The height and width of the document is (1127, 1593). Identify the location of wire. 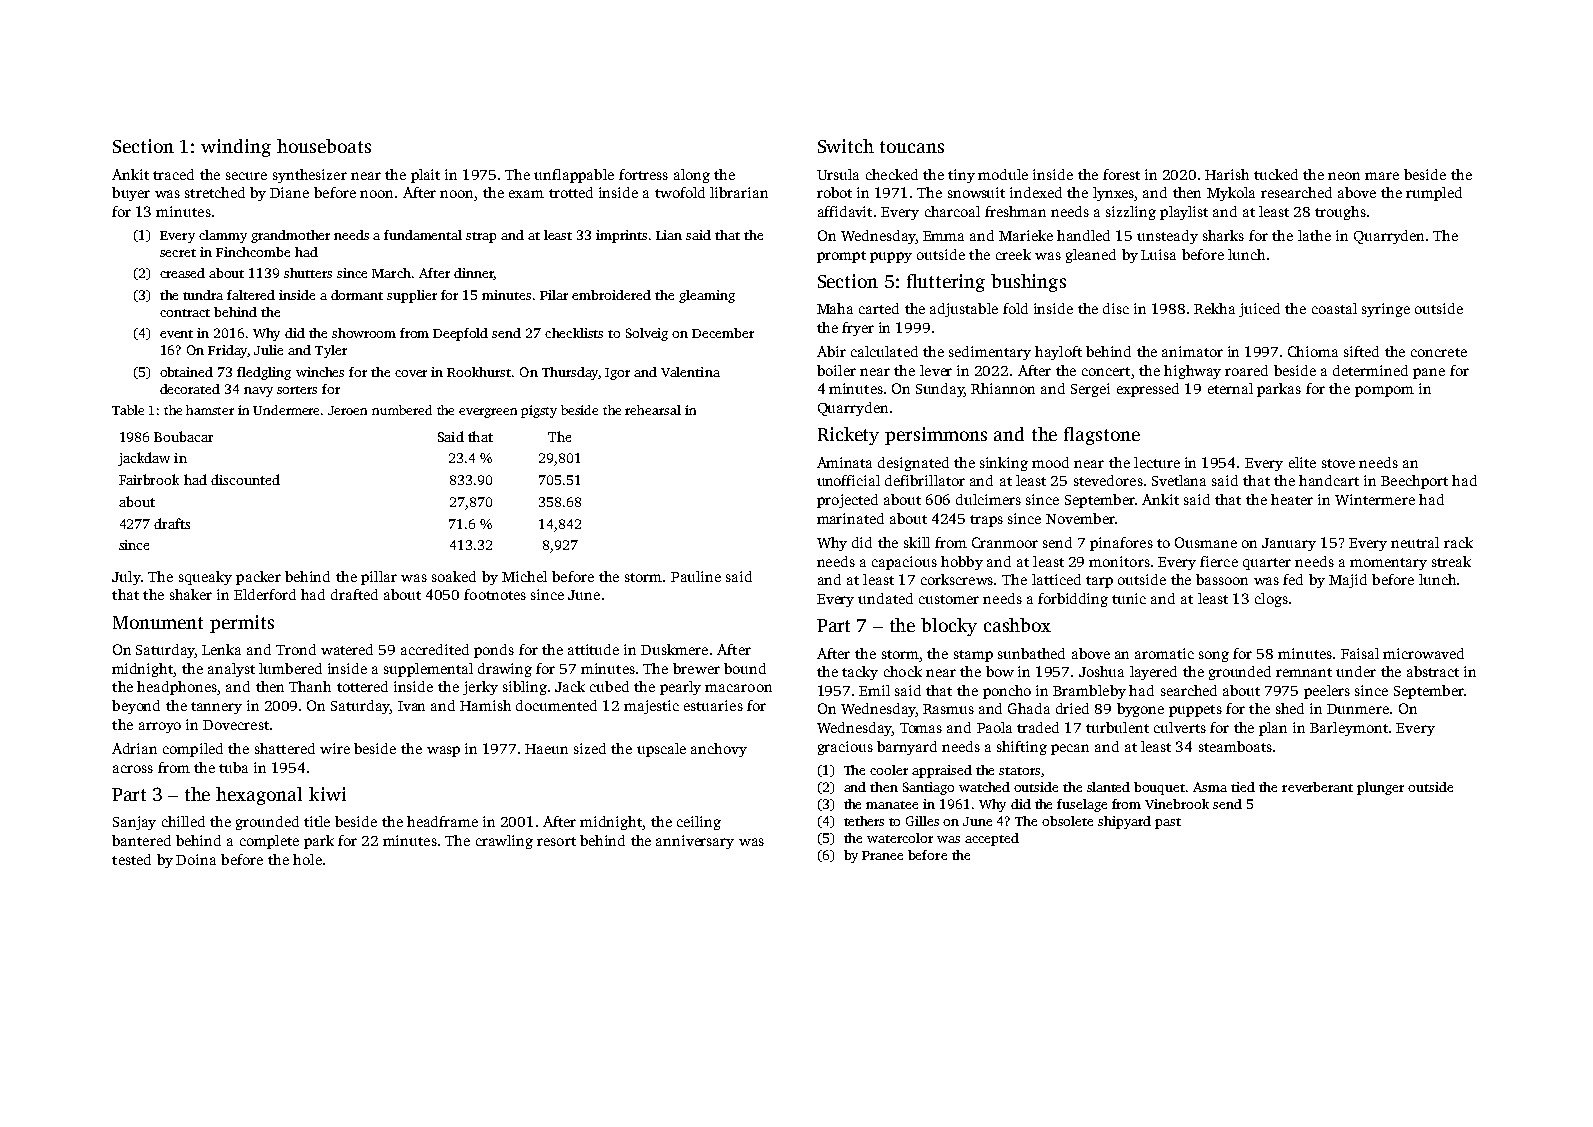
(335, 748).
